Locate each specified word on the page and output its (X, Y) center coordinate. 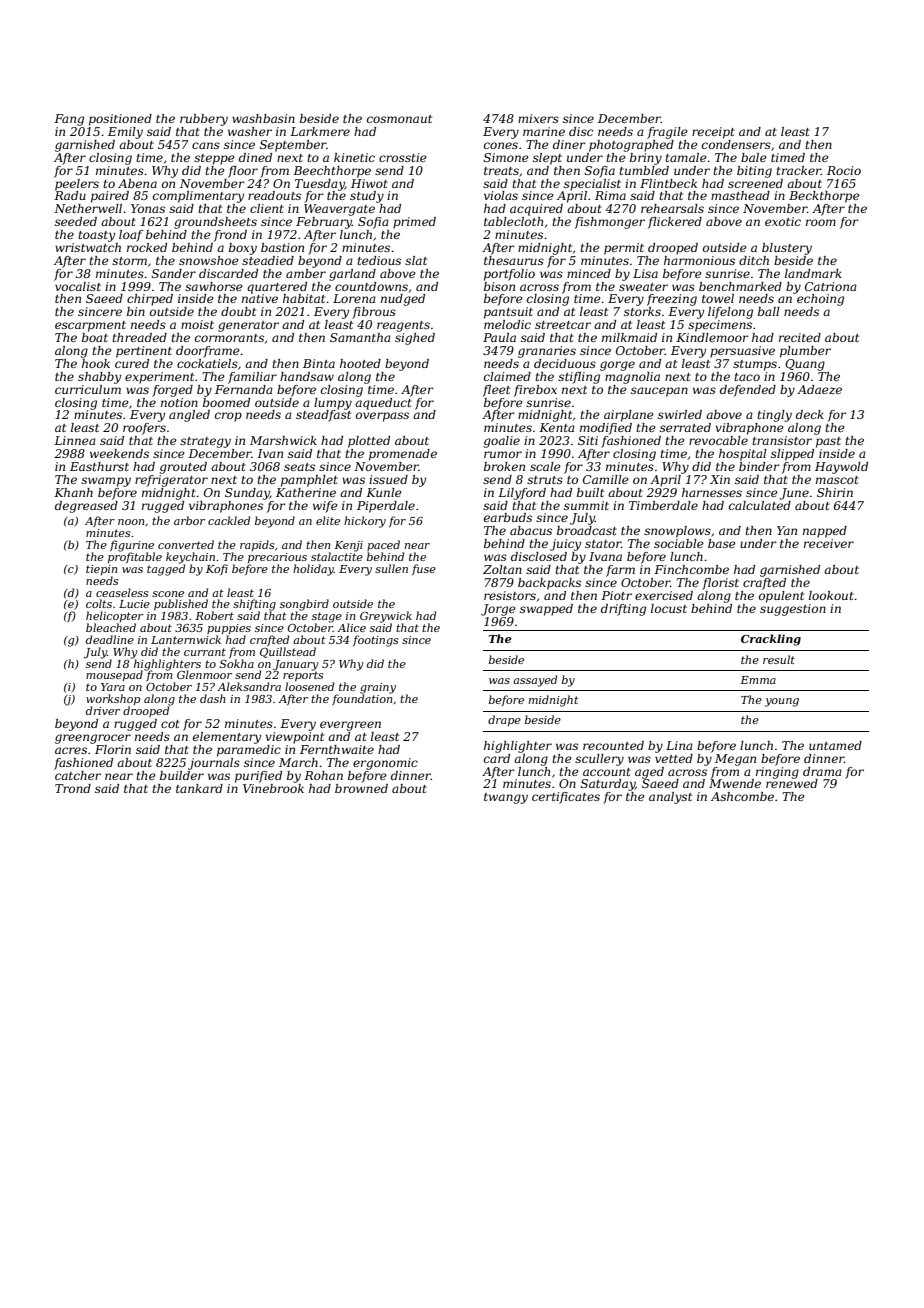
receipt (713, 133)
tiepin (101, 570)
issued (388, 479)
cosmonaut (399, 119)
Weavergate (339, 210)
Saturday (608, 785)
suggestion (793, 610)
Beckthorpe (824, 197)
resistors (510, 595)
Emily (125, 133)
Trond (73, 788)
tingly (774, 416)
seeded (76, 221)
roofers (144, 429)
